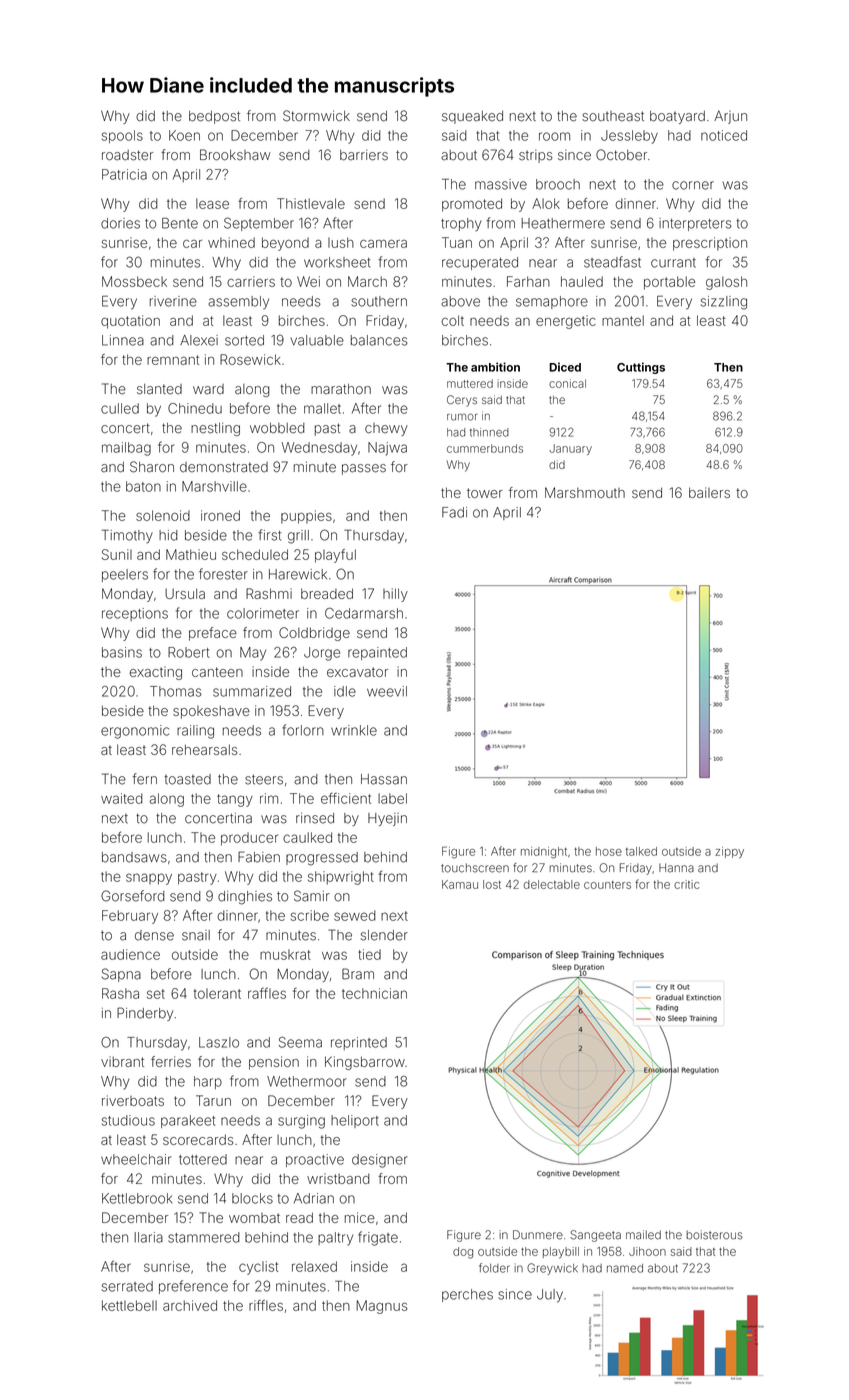  Describe the element at coordinates (730, 117) in the page. I see `Arjun` at that location.
